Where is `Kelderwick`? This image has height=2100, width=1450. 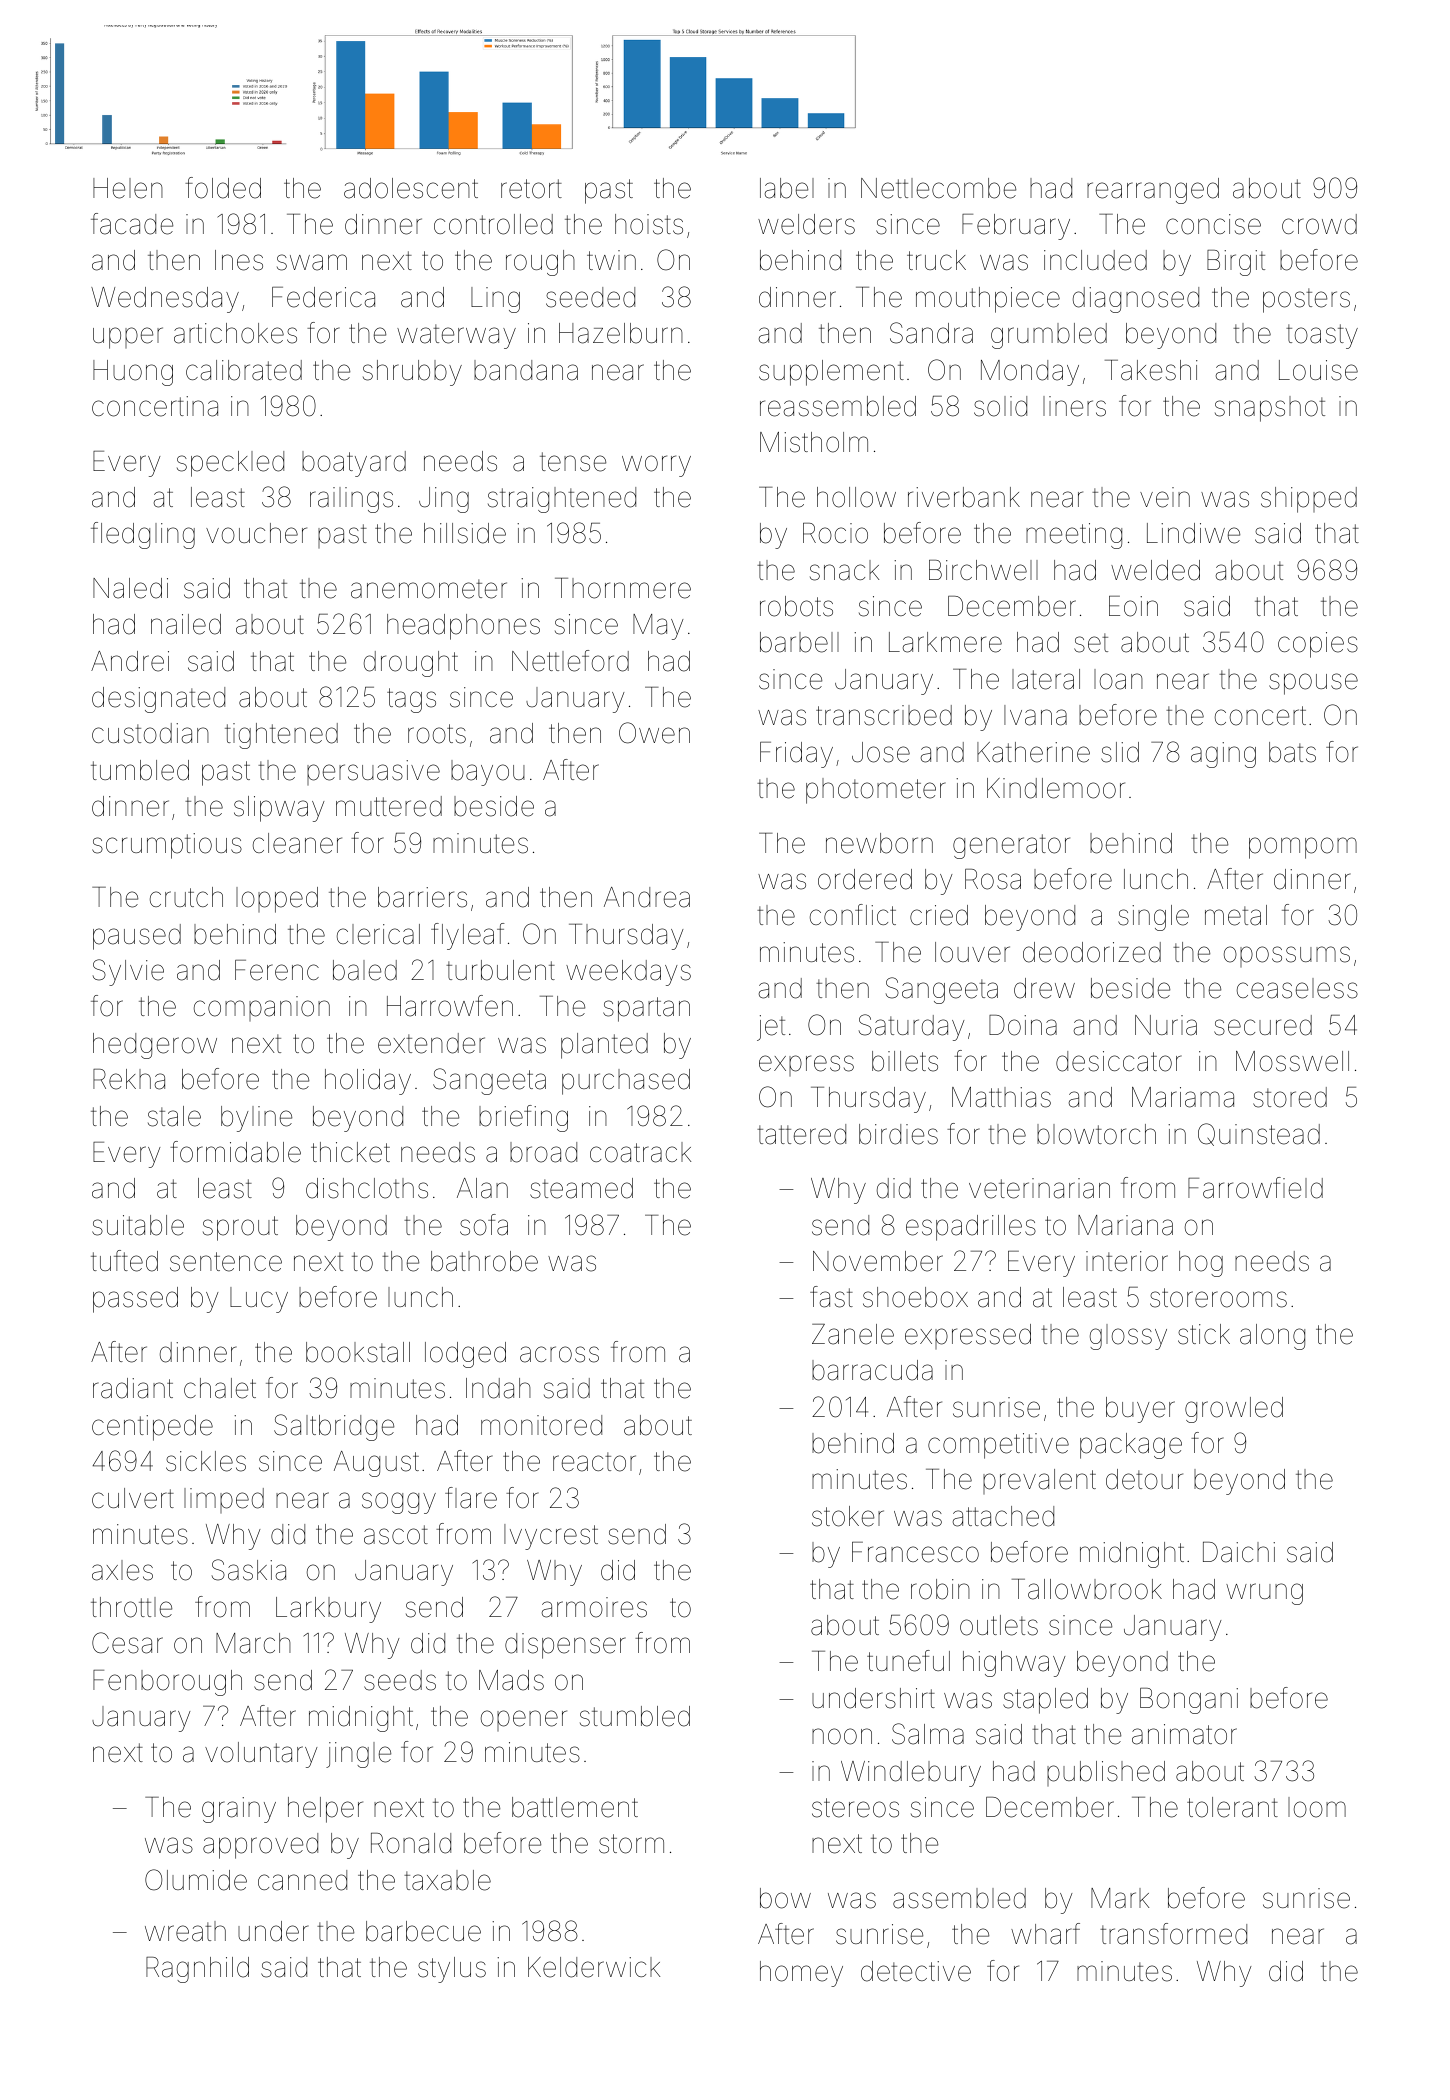 Kelderwick is located at coordinates (594, 1967).
